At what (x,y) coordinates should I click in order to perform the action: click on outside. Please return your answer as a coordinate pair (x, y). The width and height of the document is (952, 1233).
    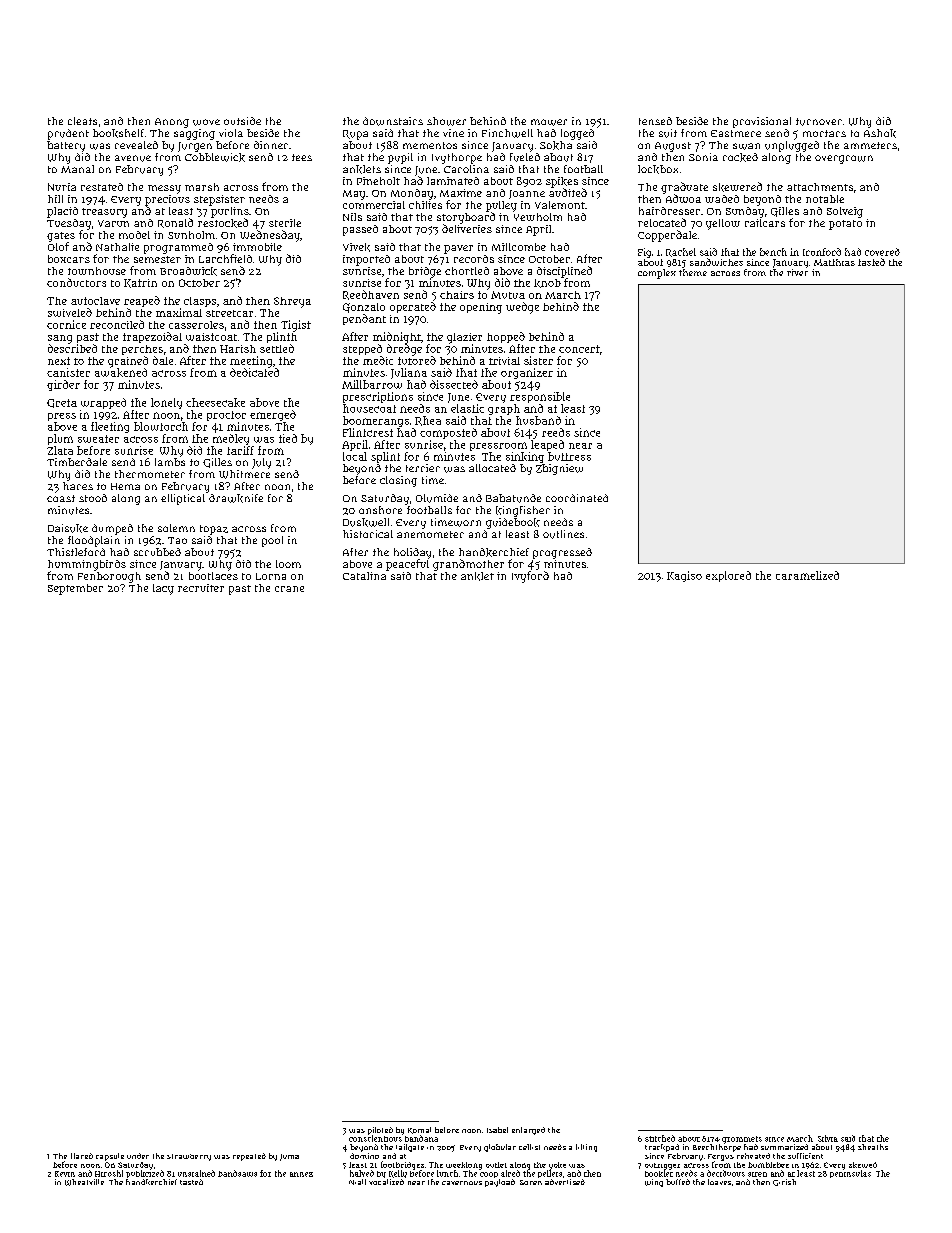
    Looking at the image, I should click on (242, 121).
